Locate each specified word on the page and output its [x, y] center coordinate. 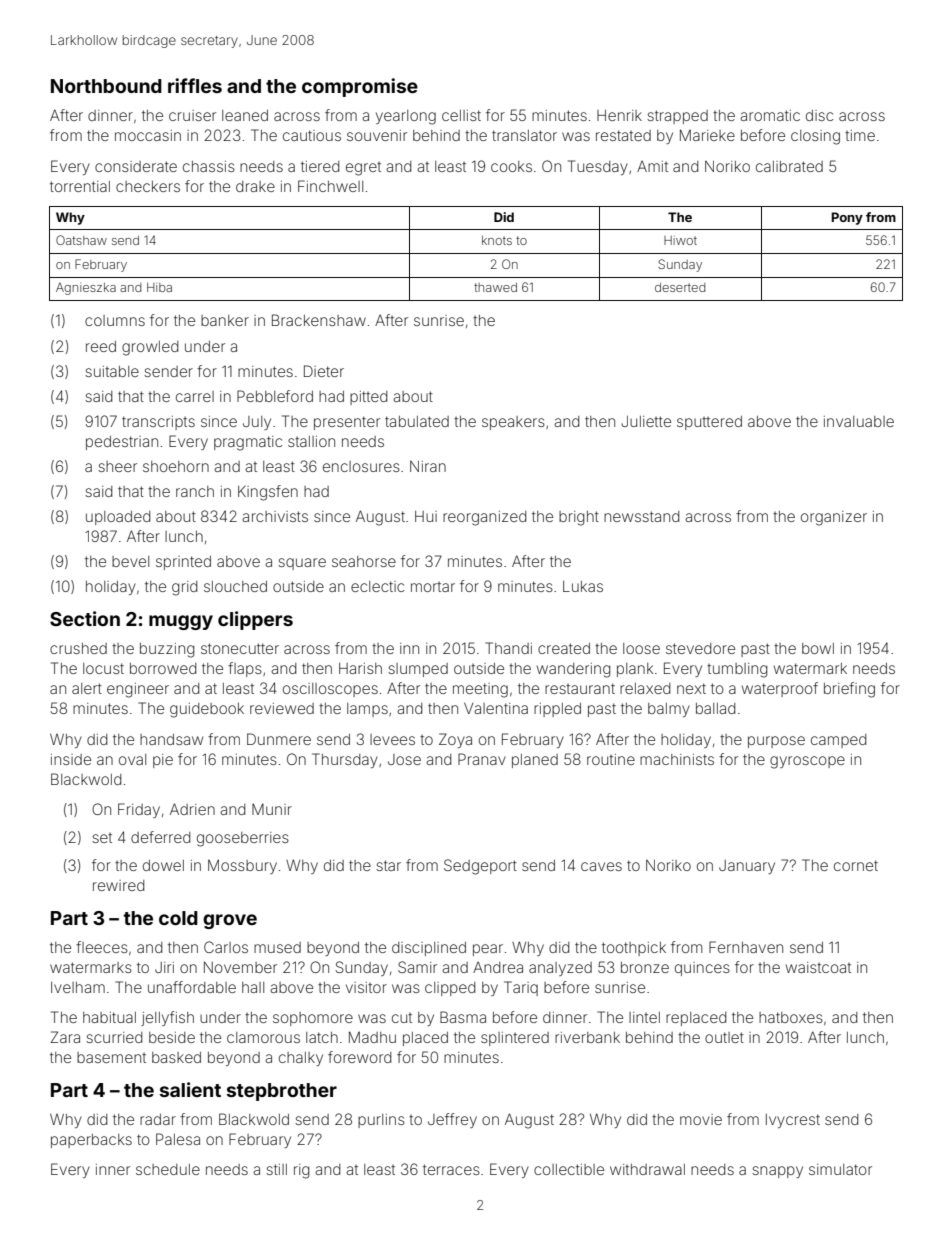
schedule [168, 1169]
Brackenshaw [319, 320]
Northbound [106, 86]
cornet [856, 865]
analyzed [560, 969]
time [860, 135]
